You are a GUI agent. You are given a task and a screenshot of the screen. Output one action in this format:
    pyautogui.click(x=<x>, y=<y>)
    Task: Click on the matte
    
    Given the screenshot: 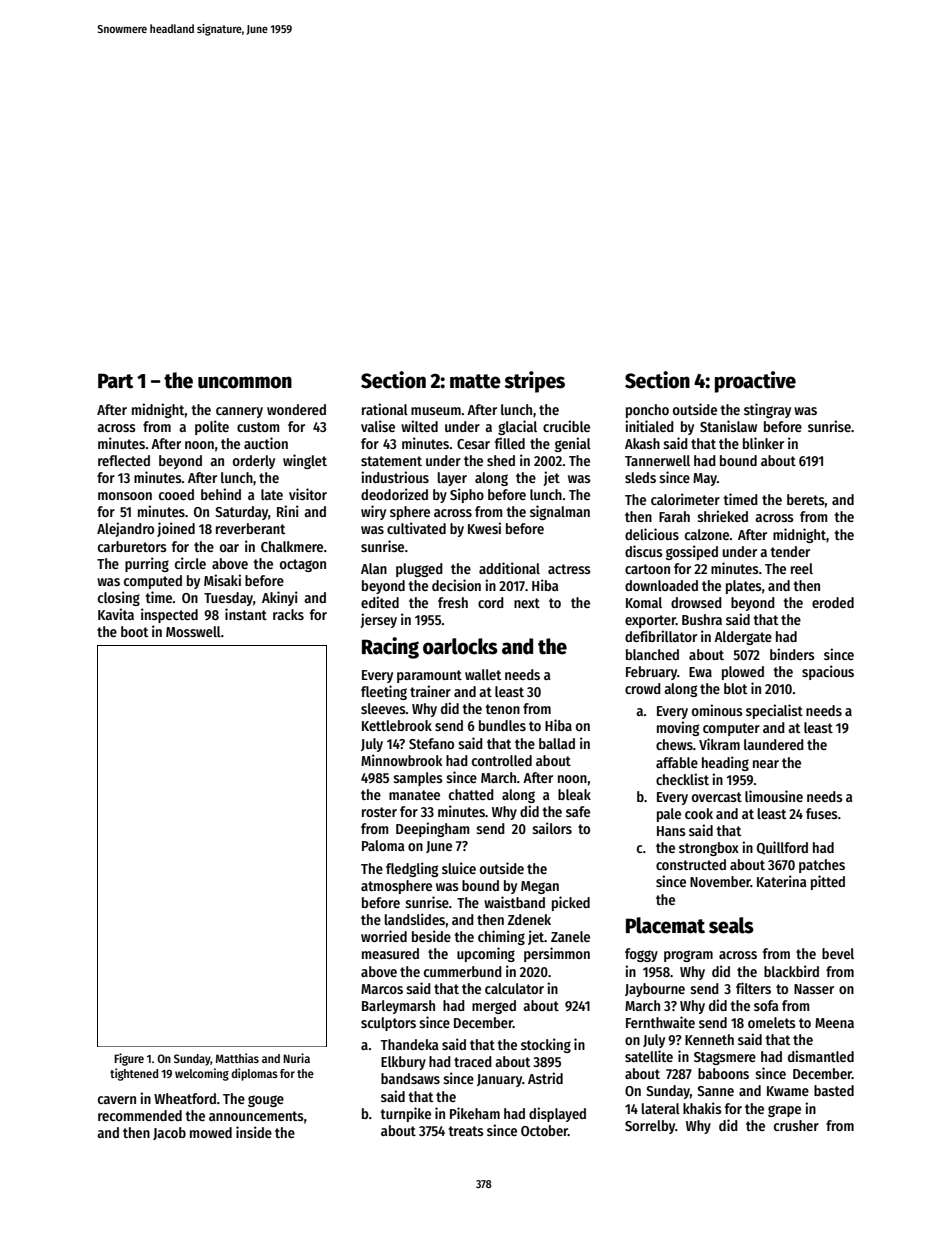 What is the action you would take?
    pyautogui.click(x=475, y=381)
